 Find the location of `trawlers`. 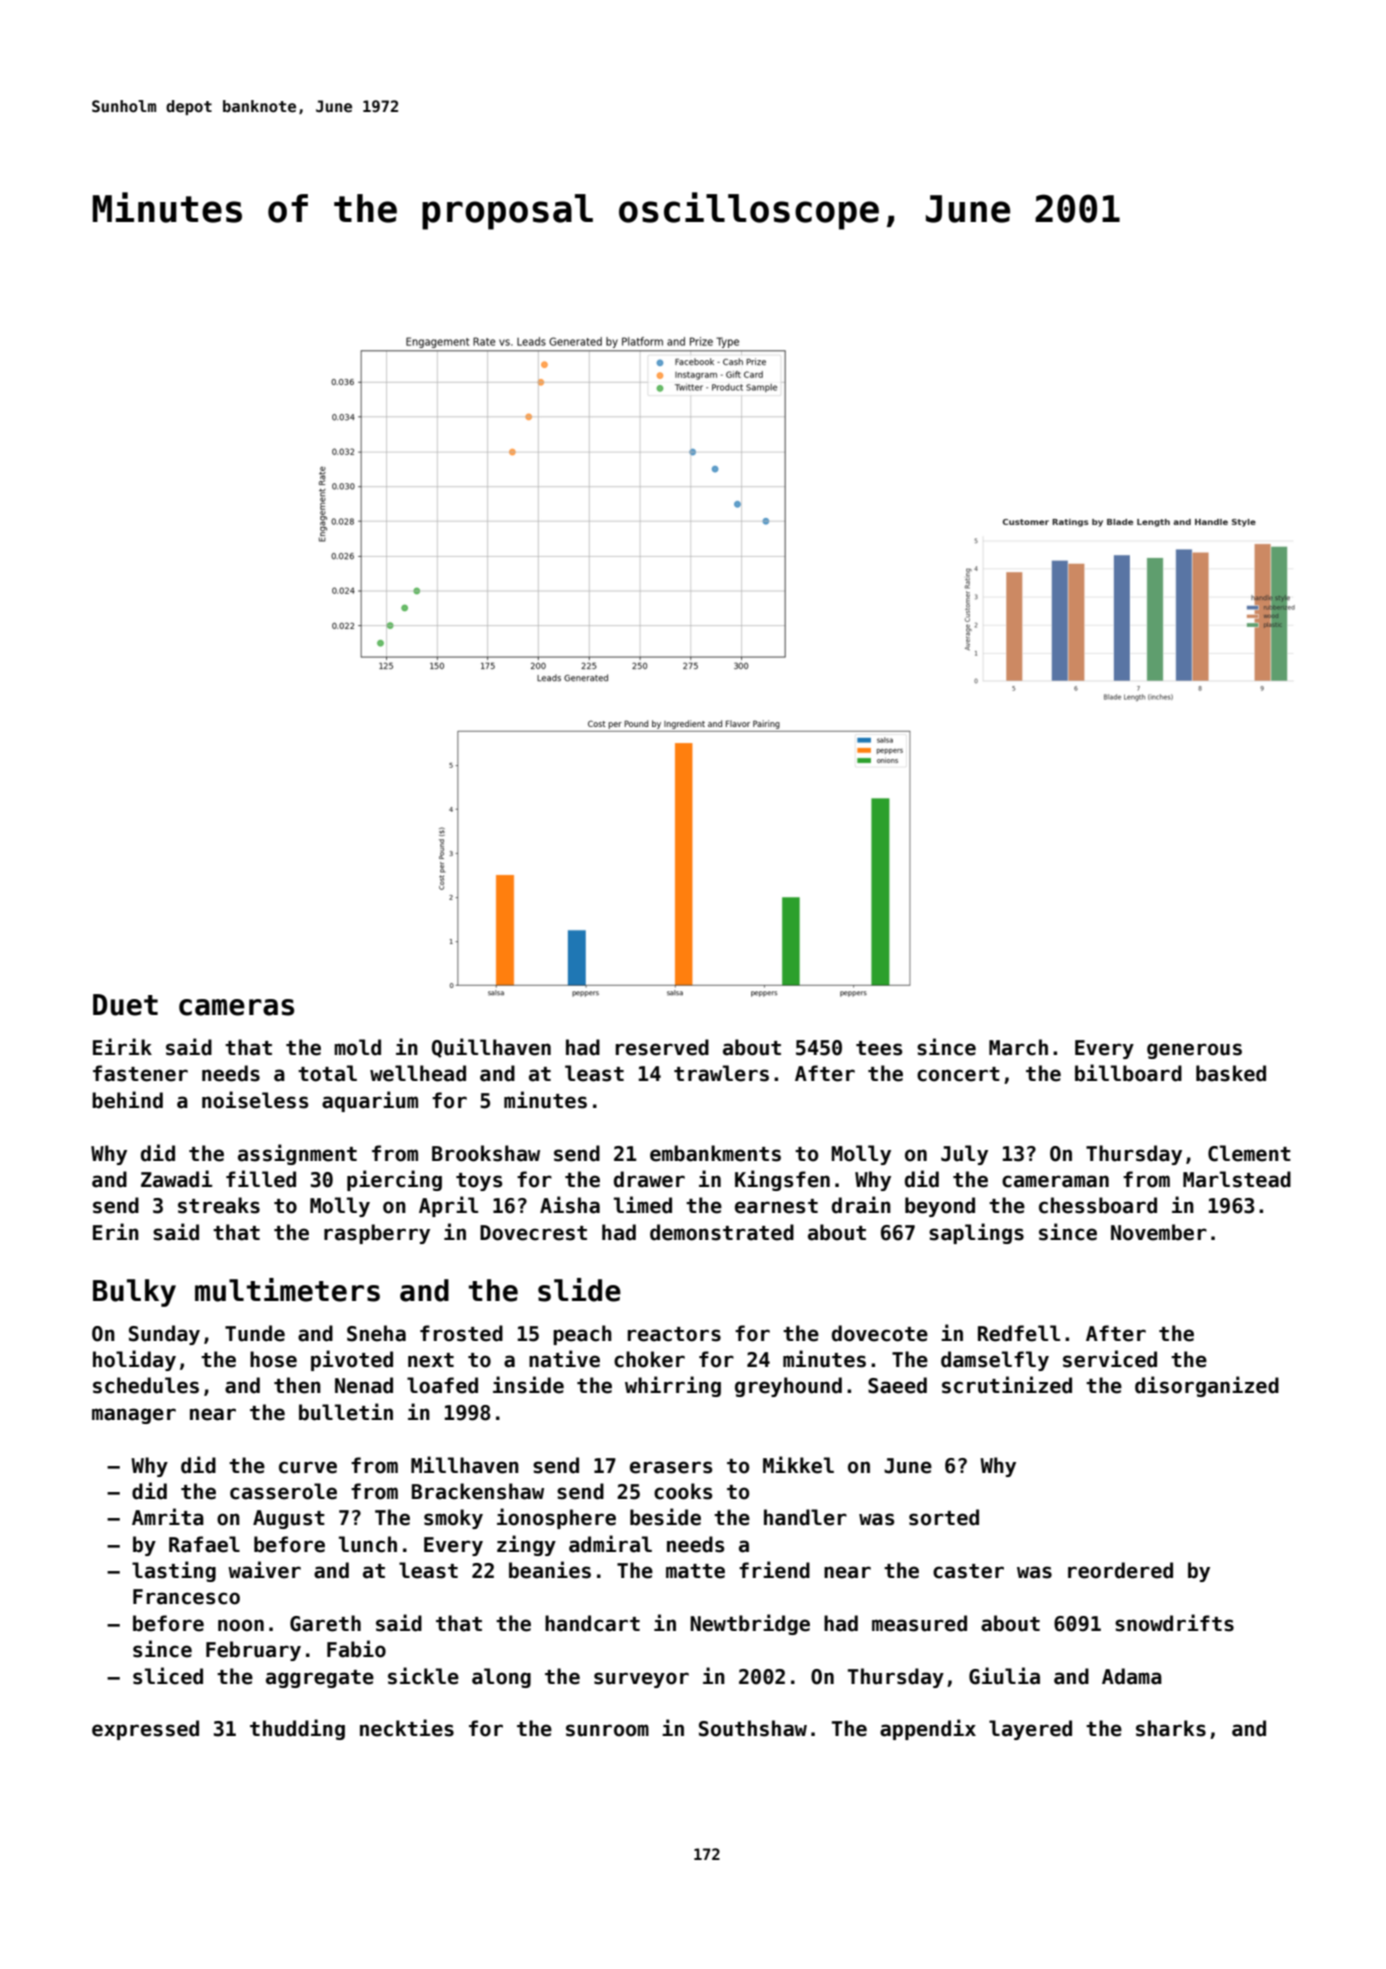

trawlers is located at coordinates (721, 1073).
